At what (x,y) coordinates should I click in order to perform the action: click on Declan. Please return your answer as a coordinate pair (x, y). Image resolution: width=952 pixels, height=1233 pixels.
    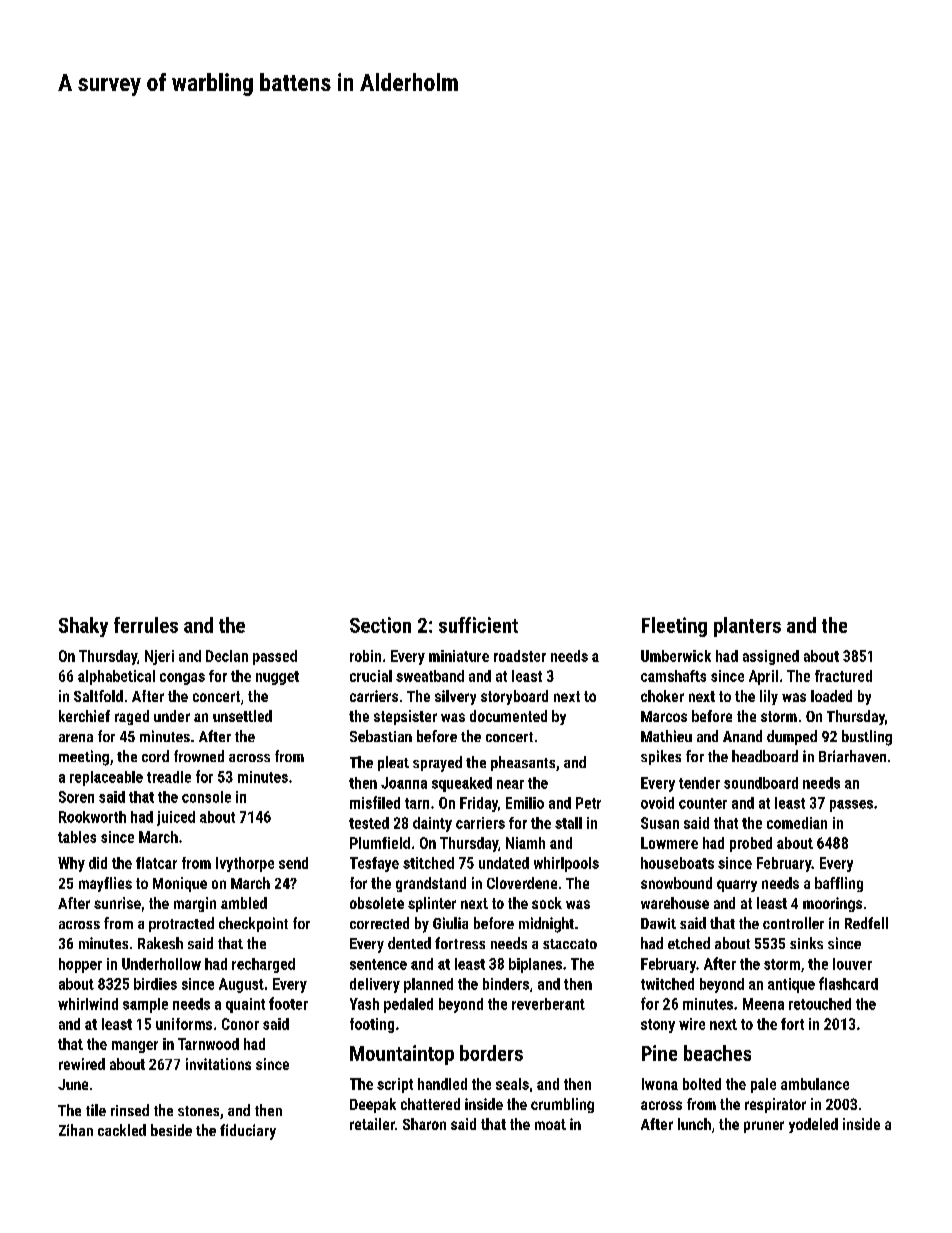
    Looking at the image, I should click on (227, 656).
